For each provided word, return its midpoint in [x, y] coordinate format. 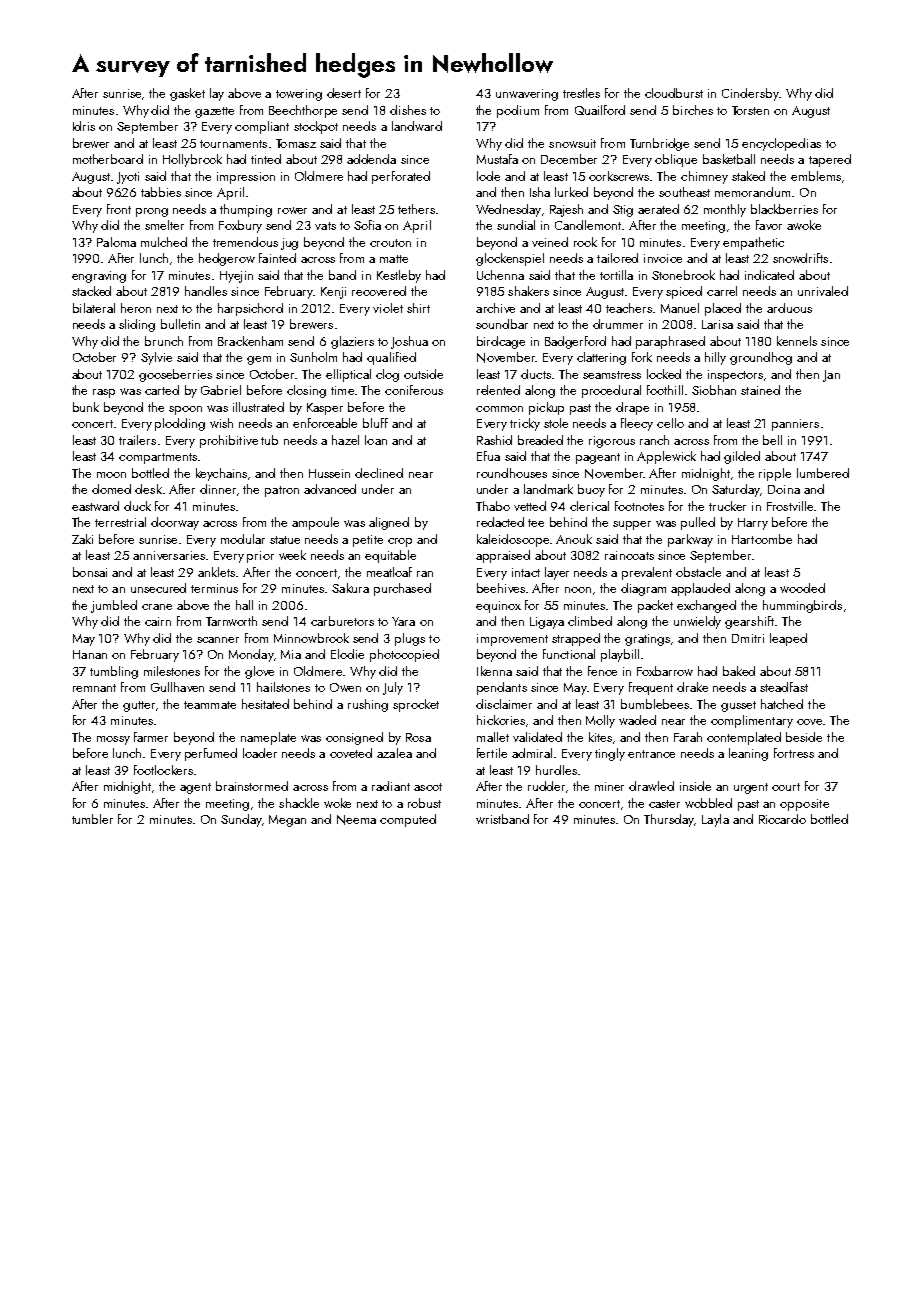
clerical [589, 506]
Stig [623, 211]
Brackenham [250, 341]
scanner [218, 640]
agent [195, 788]
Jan [831, 376]
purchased [402, 589]
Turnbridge [659, 144]
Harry [753, 524]
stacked [91, 291]
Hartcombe [762, 539]
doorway [175, 523]
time [342, 390]
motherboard [108, 159]
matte [394, 259]
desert [344, 93]
